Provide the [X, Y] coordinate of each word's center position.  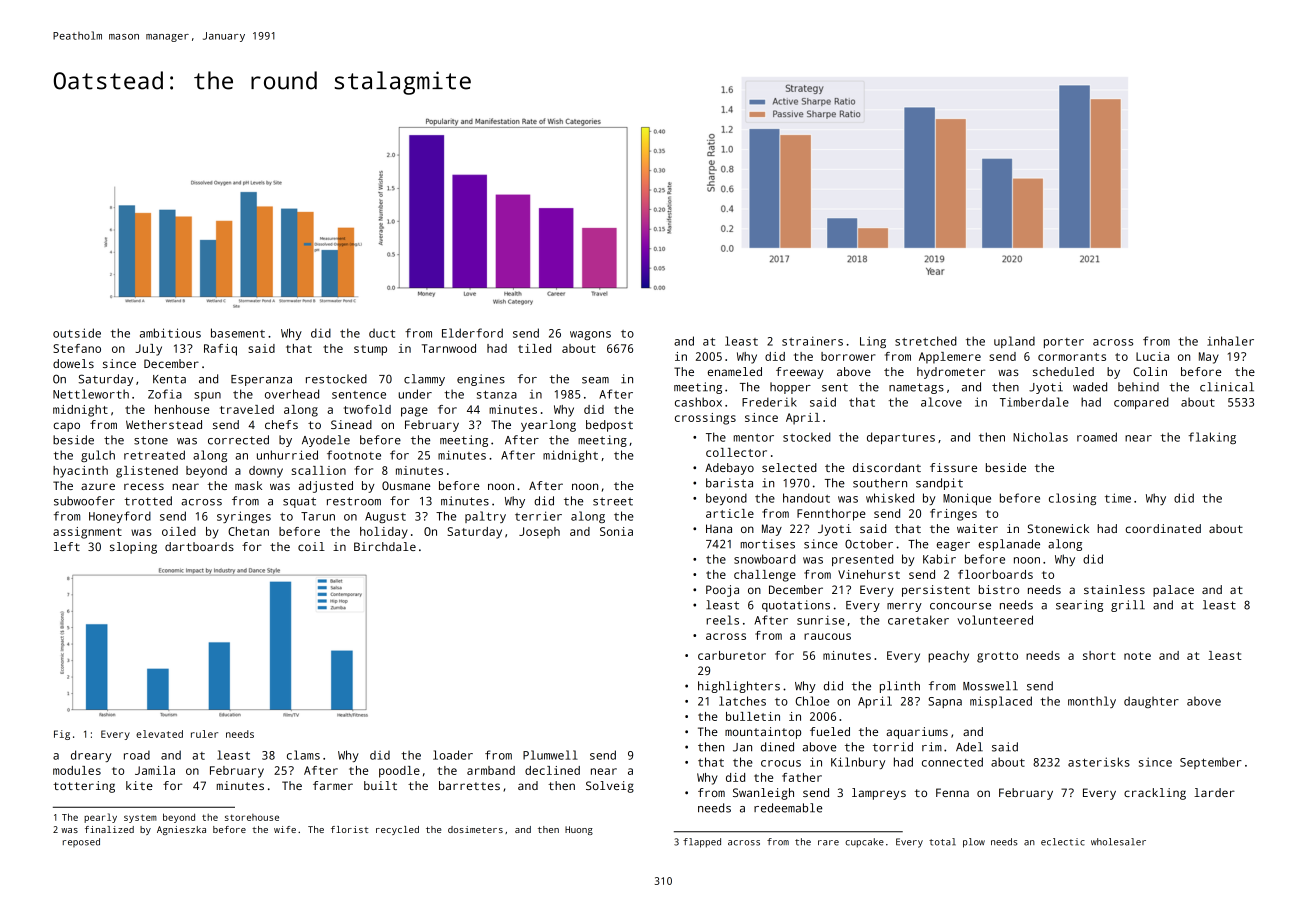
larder [1214, 792]
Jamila [155, 770]
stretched [926, 341]
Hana [719, 528]
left [67, 546]
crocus [781, 763]
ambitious [170, 333]
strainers [812, 341]
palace [1173, 591]
